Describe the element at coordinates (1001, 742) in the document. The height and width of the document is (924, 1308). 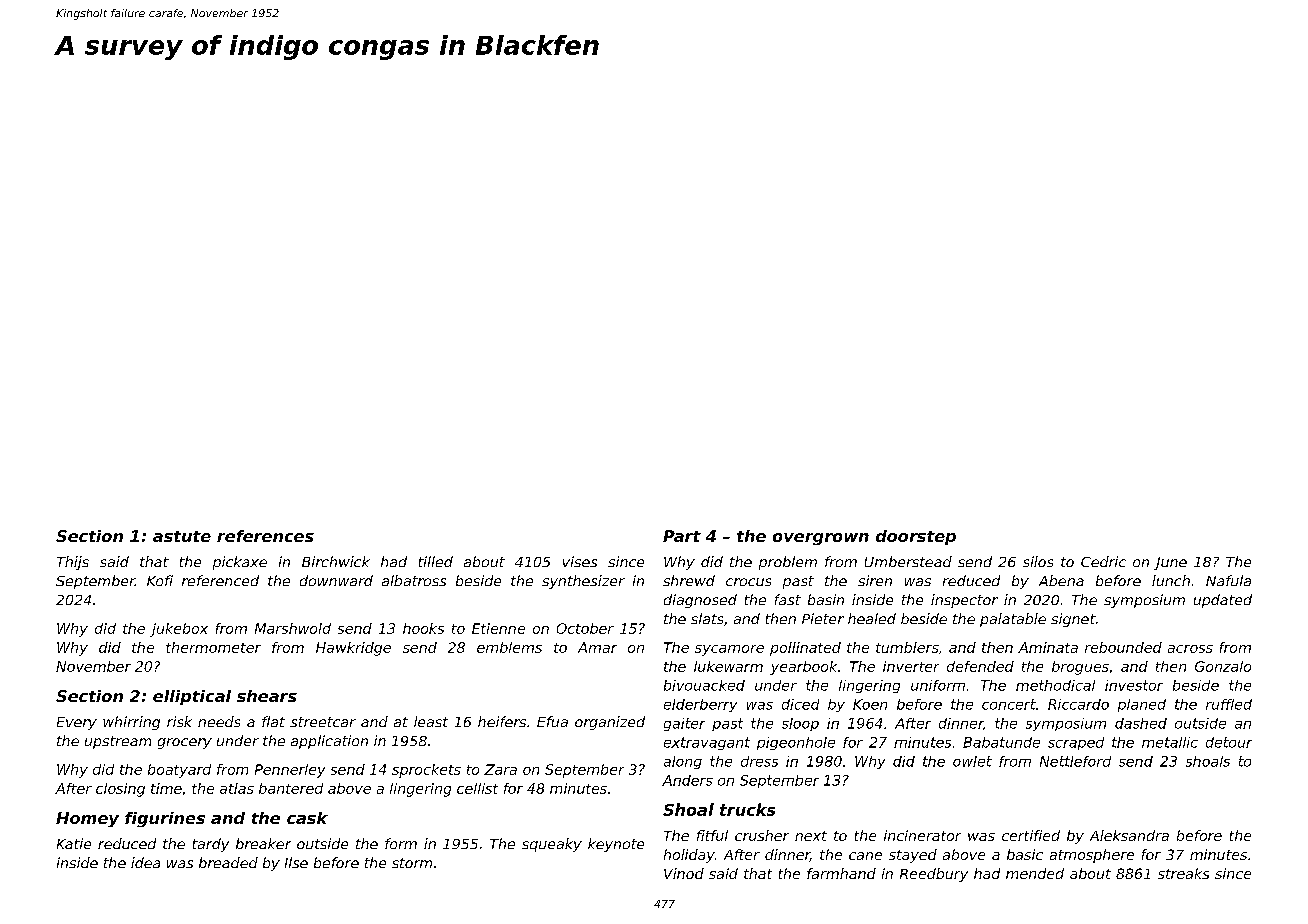
I see `Babatunde` at that location.
